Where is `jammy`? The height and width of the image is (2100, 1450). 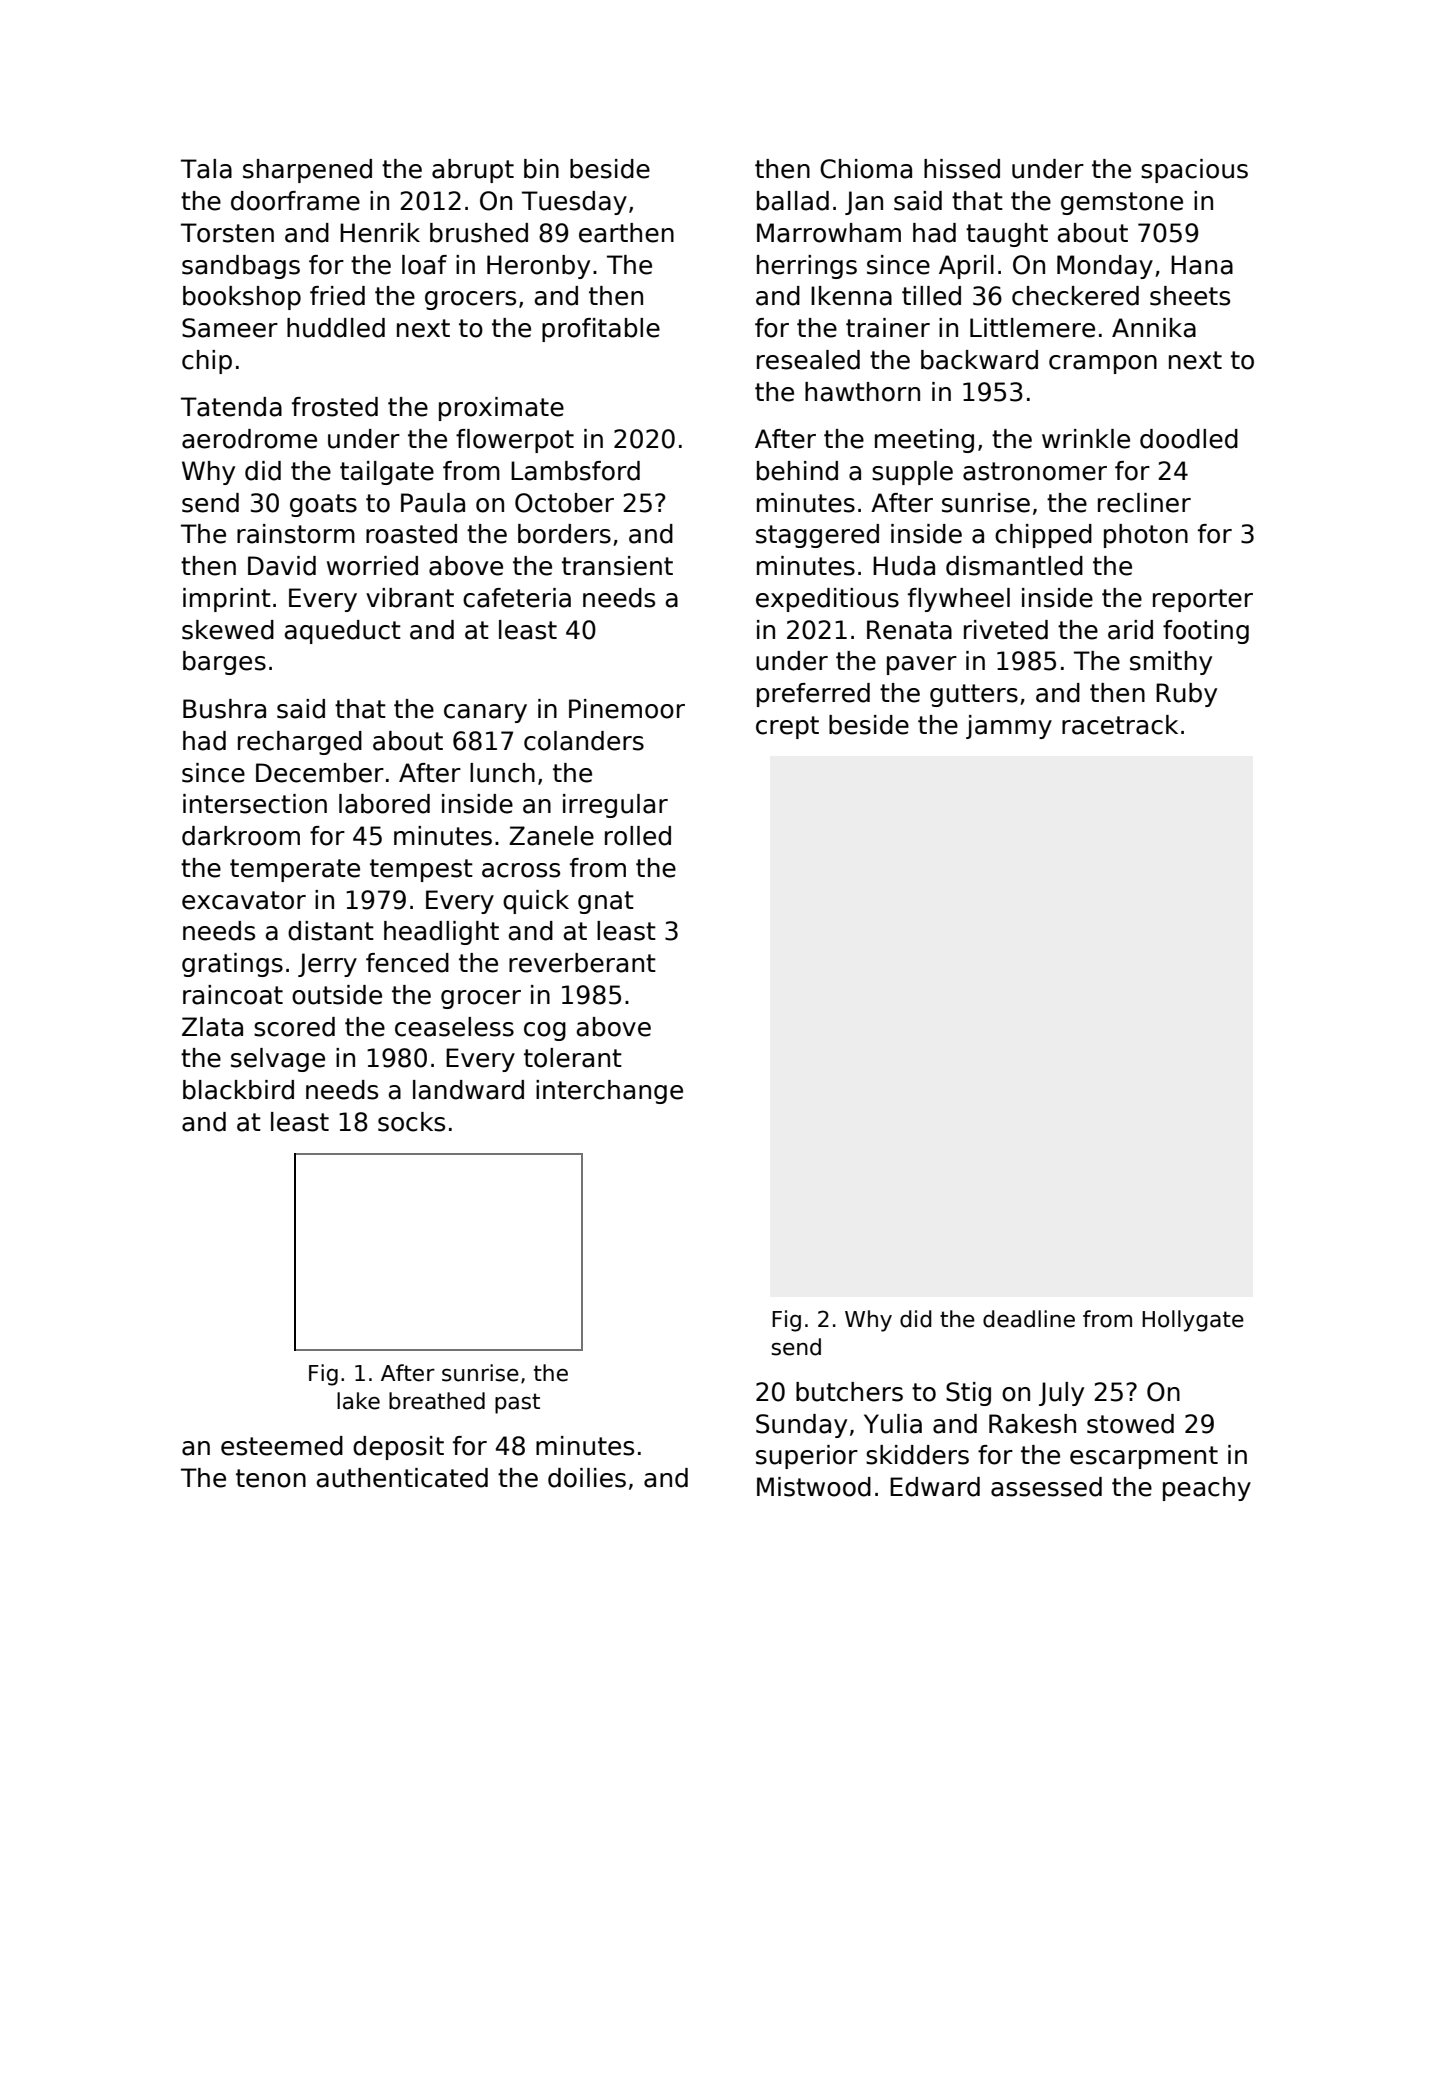 jammy is located at coordinates (1009, 727).
